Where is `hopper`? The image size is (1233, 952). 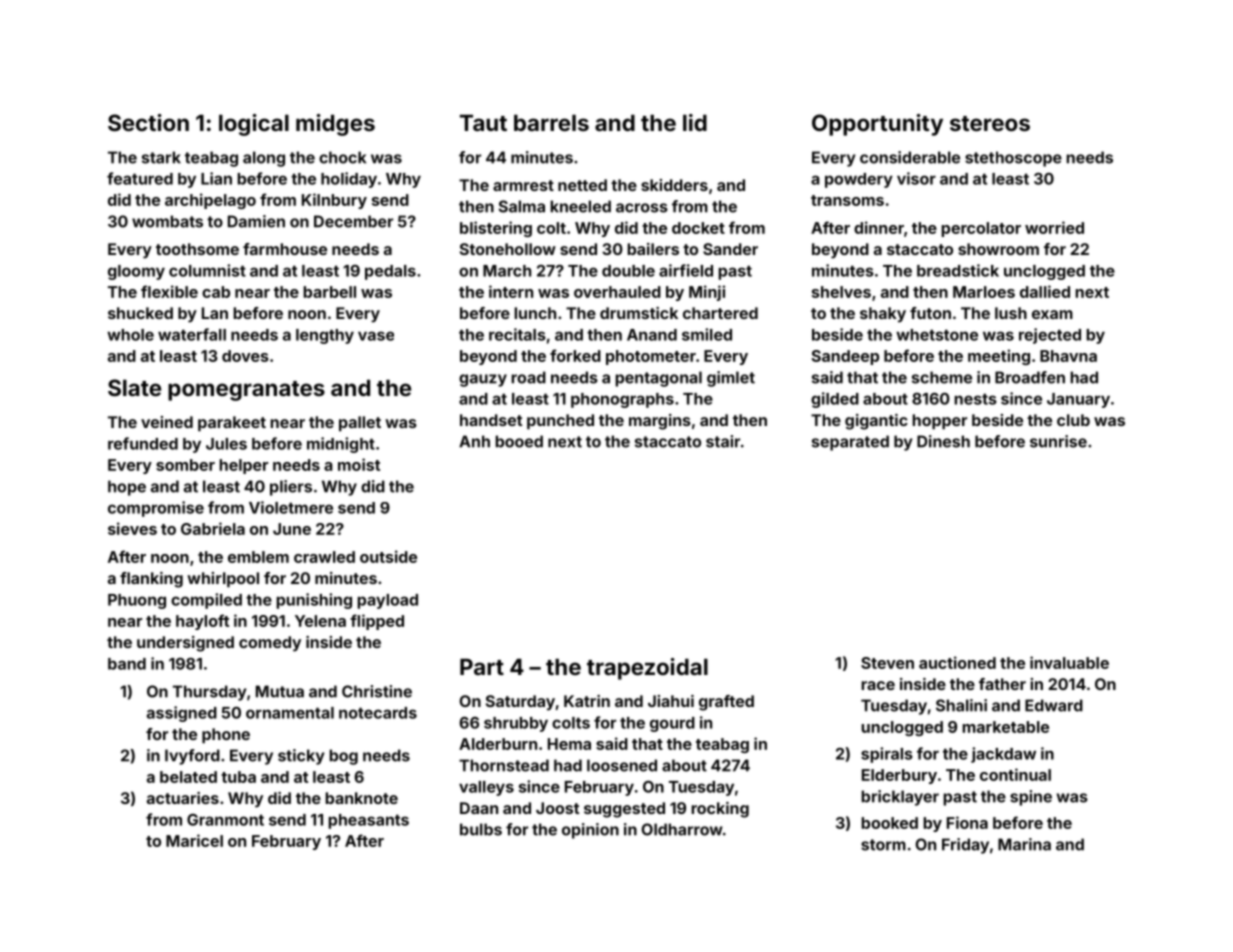 hopper is located at coordinates (939, 422).
